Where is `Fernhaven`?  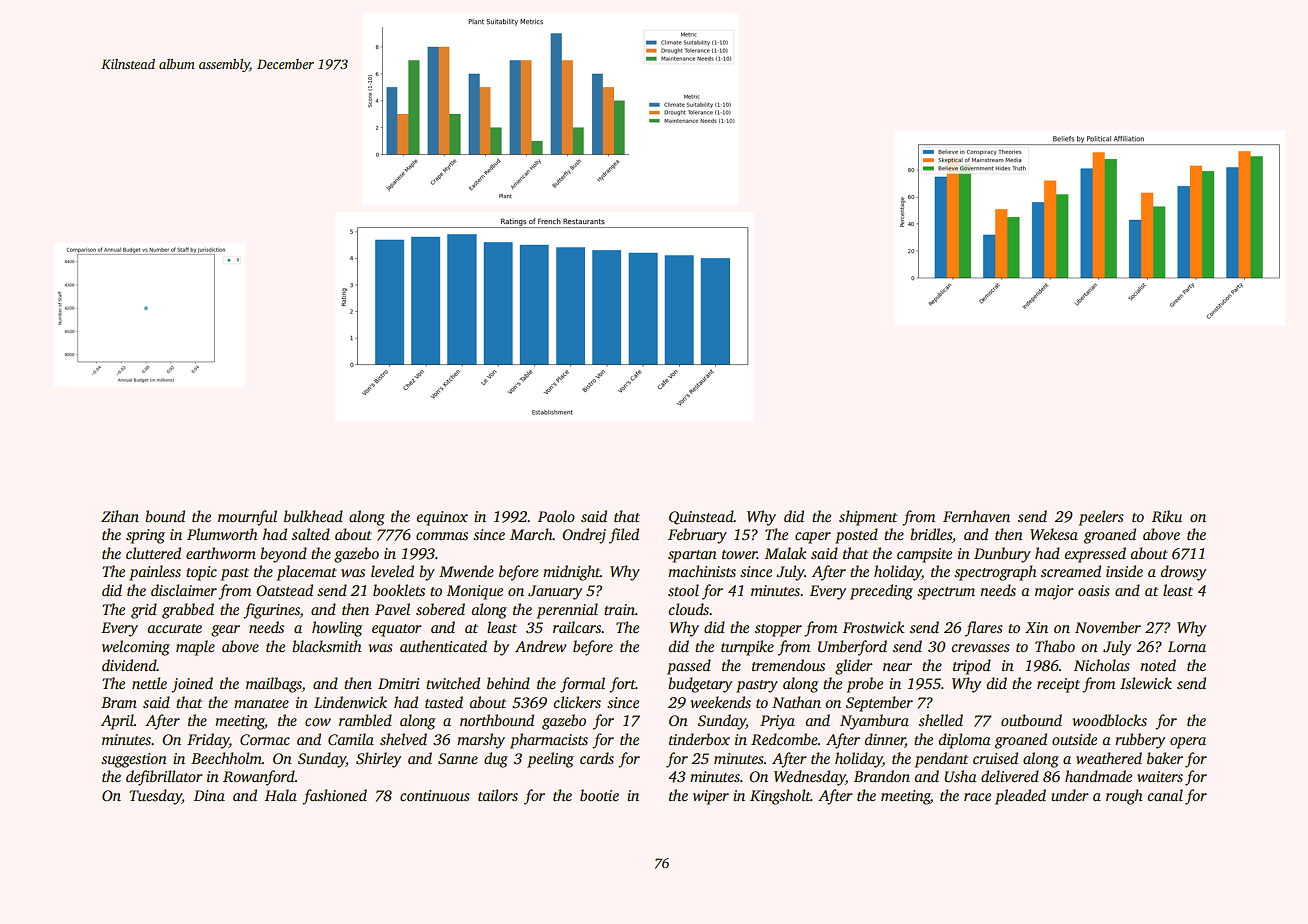
Fernhaven is located at coordinates (976, 516).
